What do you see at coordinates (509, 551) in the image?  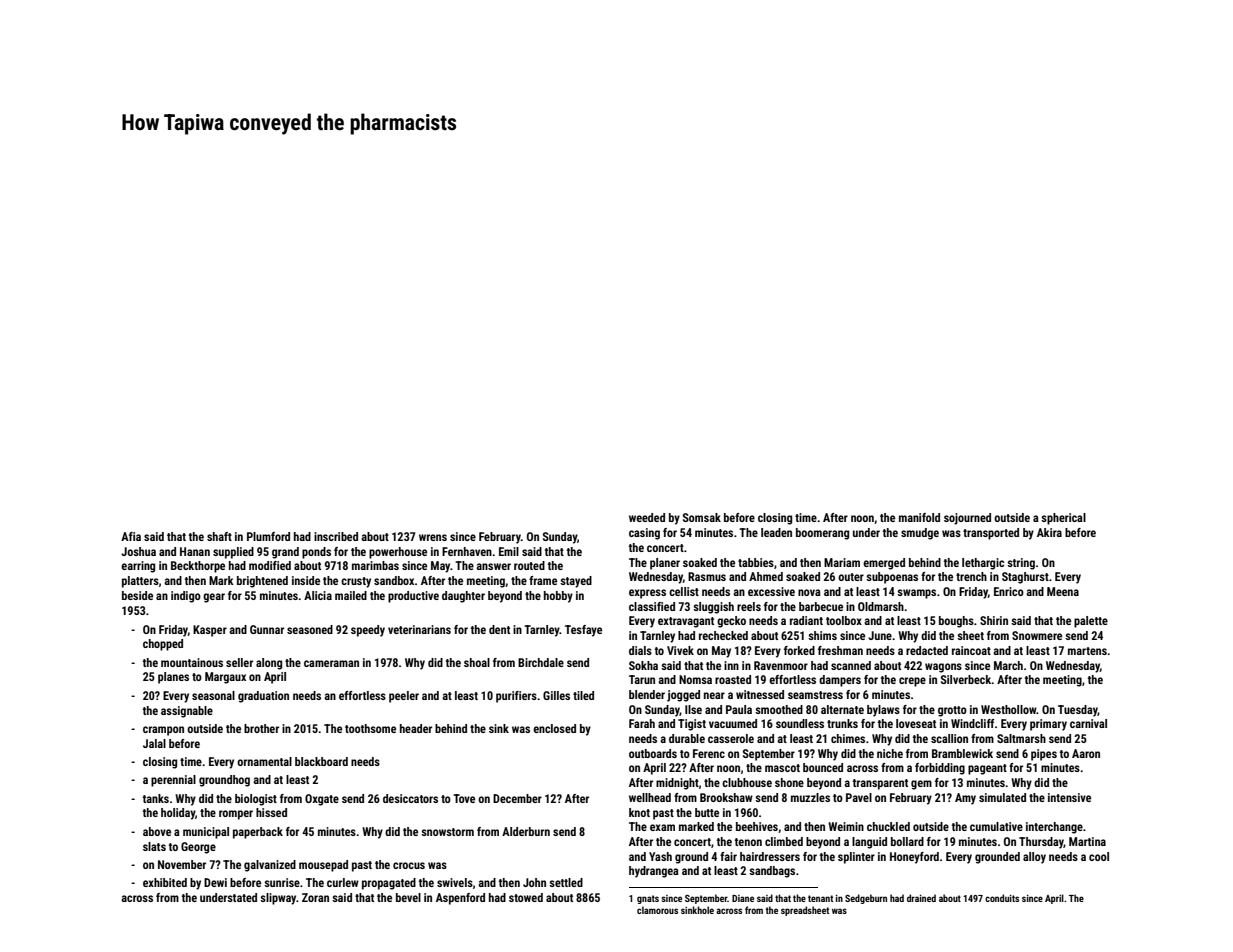 I see `Emil` at bounding box center [509, 551].
